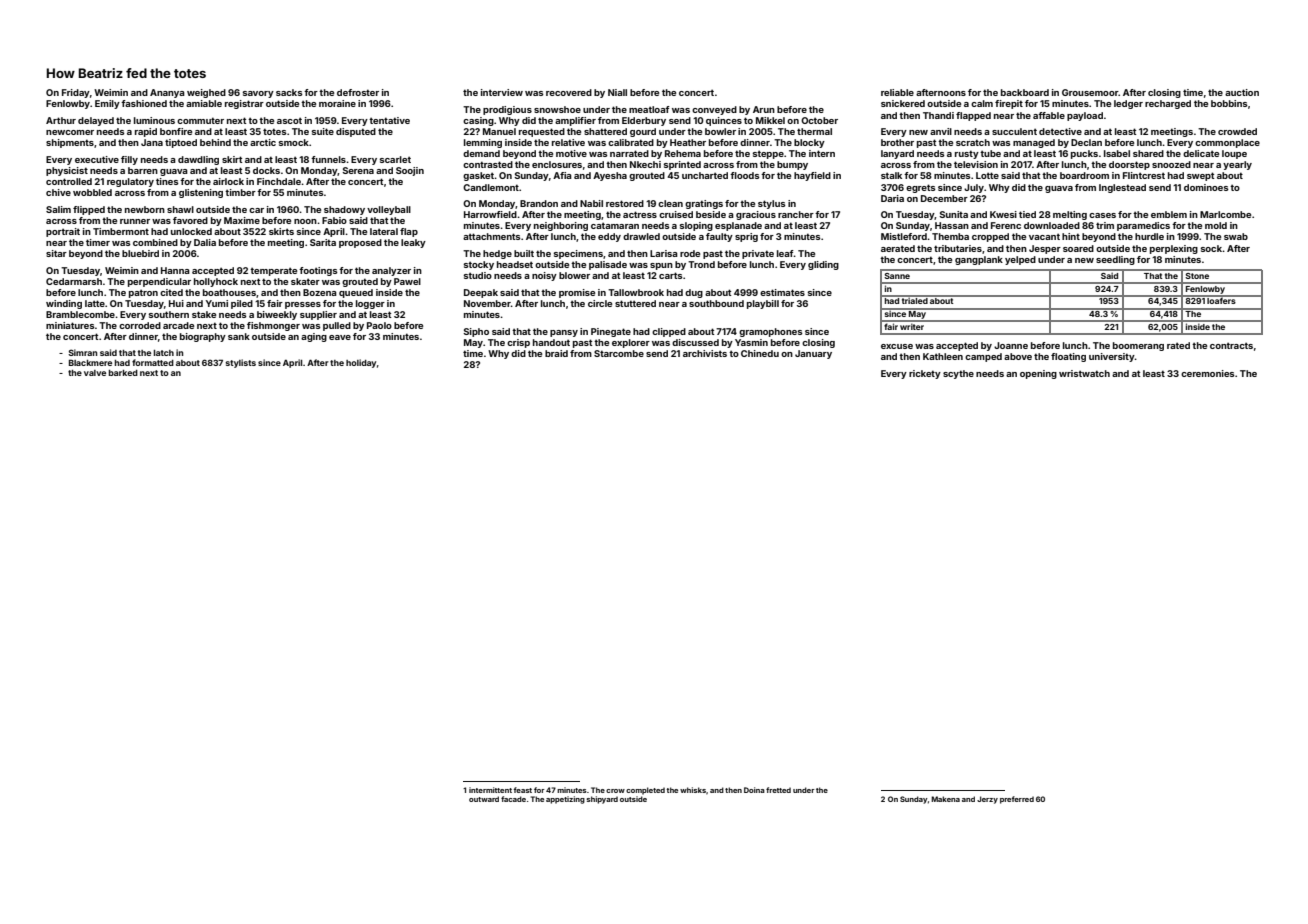 This screenshot has width=1308, height=924. I want to click on braid, so click(556, 353).
